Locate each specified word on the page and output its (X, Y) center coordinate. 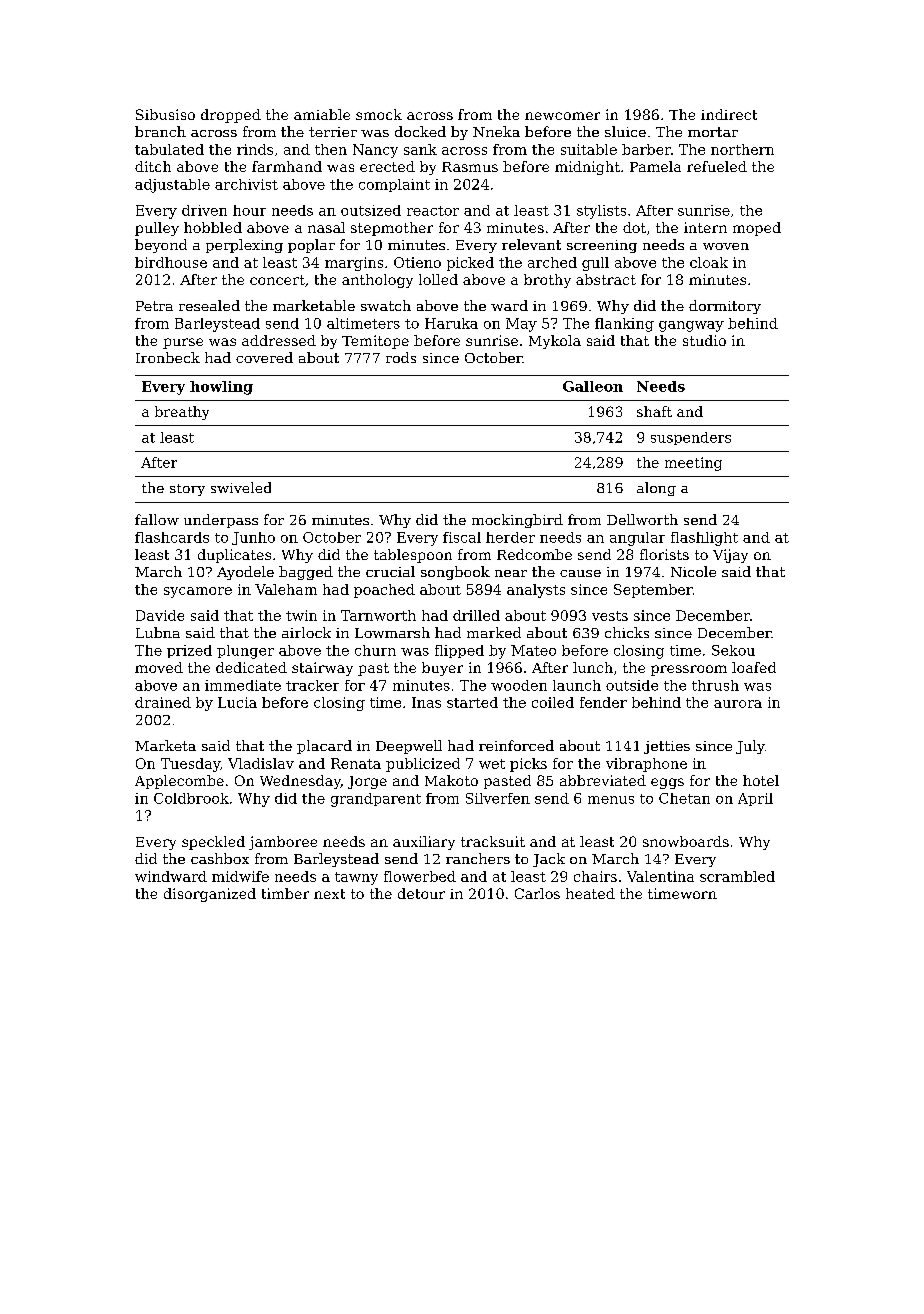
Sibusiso (165, 114)
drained (163, 702)
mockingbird (517, 521)
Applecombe (179, 782)
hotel (761, 780)
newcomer (562, 116)
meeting (693, 464)
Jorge (367, 782)
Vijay (730, 556)
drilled (476, 615)
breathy (182, 413)
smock (379, 114)
